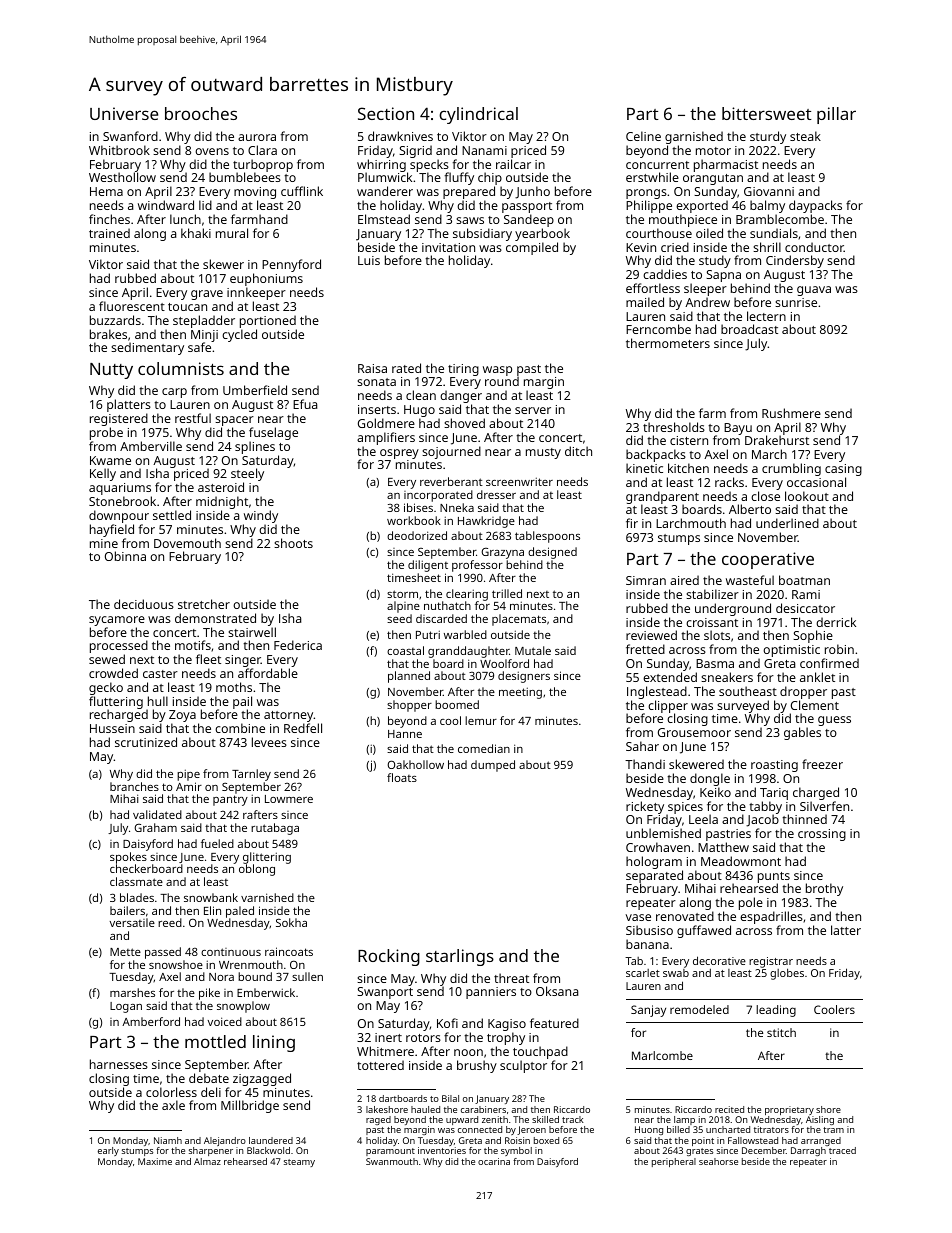 The height and width of the screenshot is (1233, 952). I want to click on discarded, so click(441, 618).
